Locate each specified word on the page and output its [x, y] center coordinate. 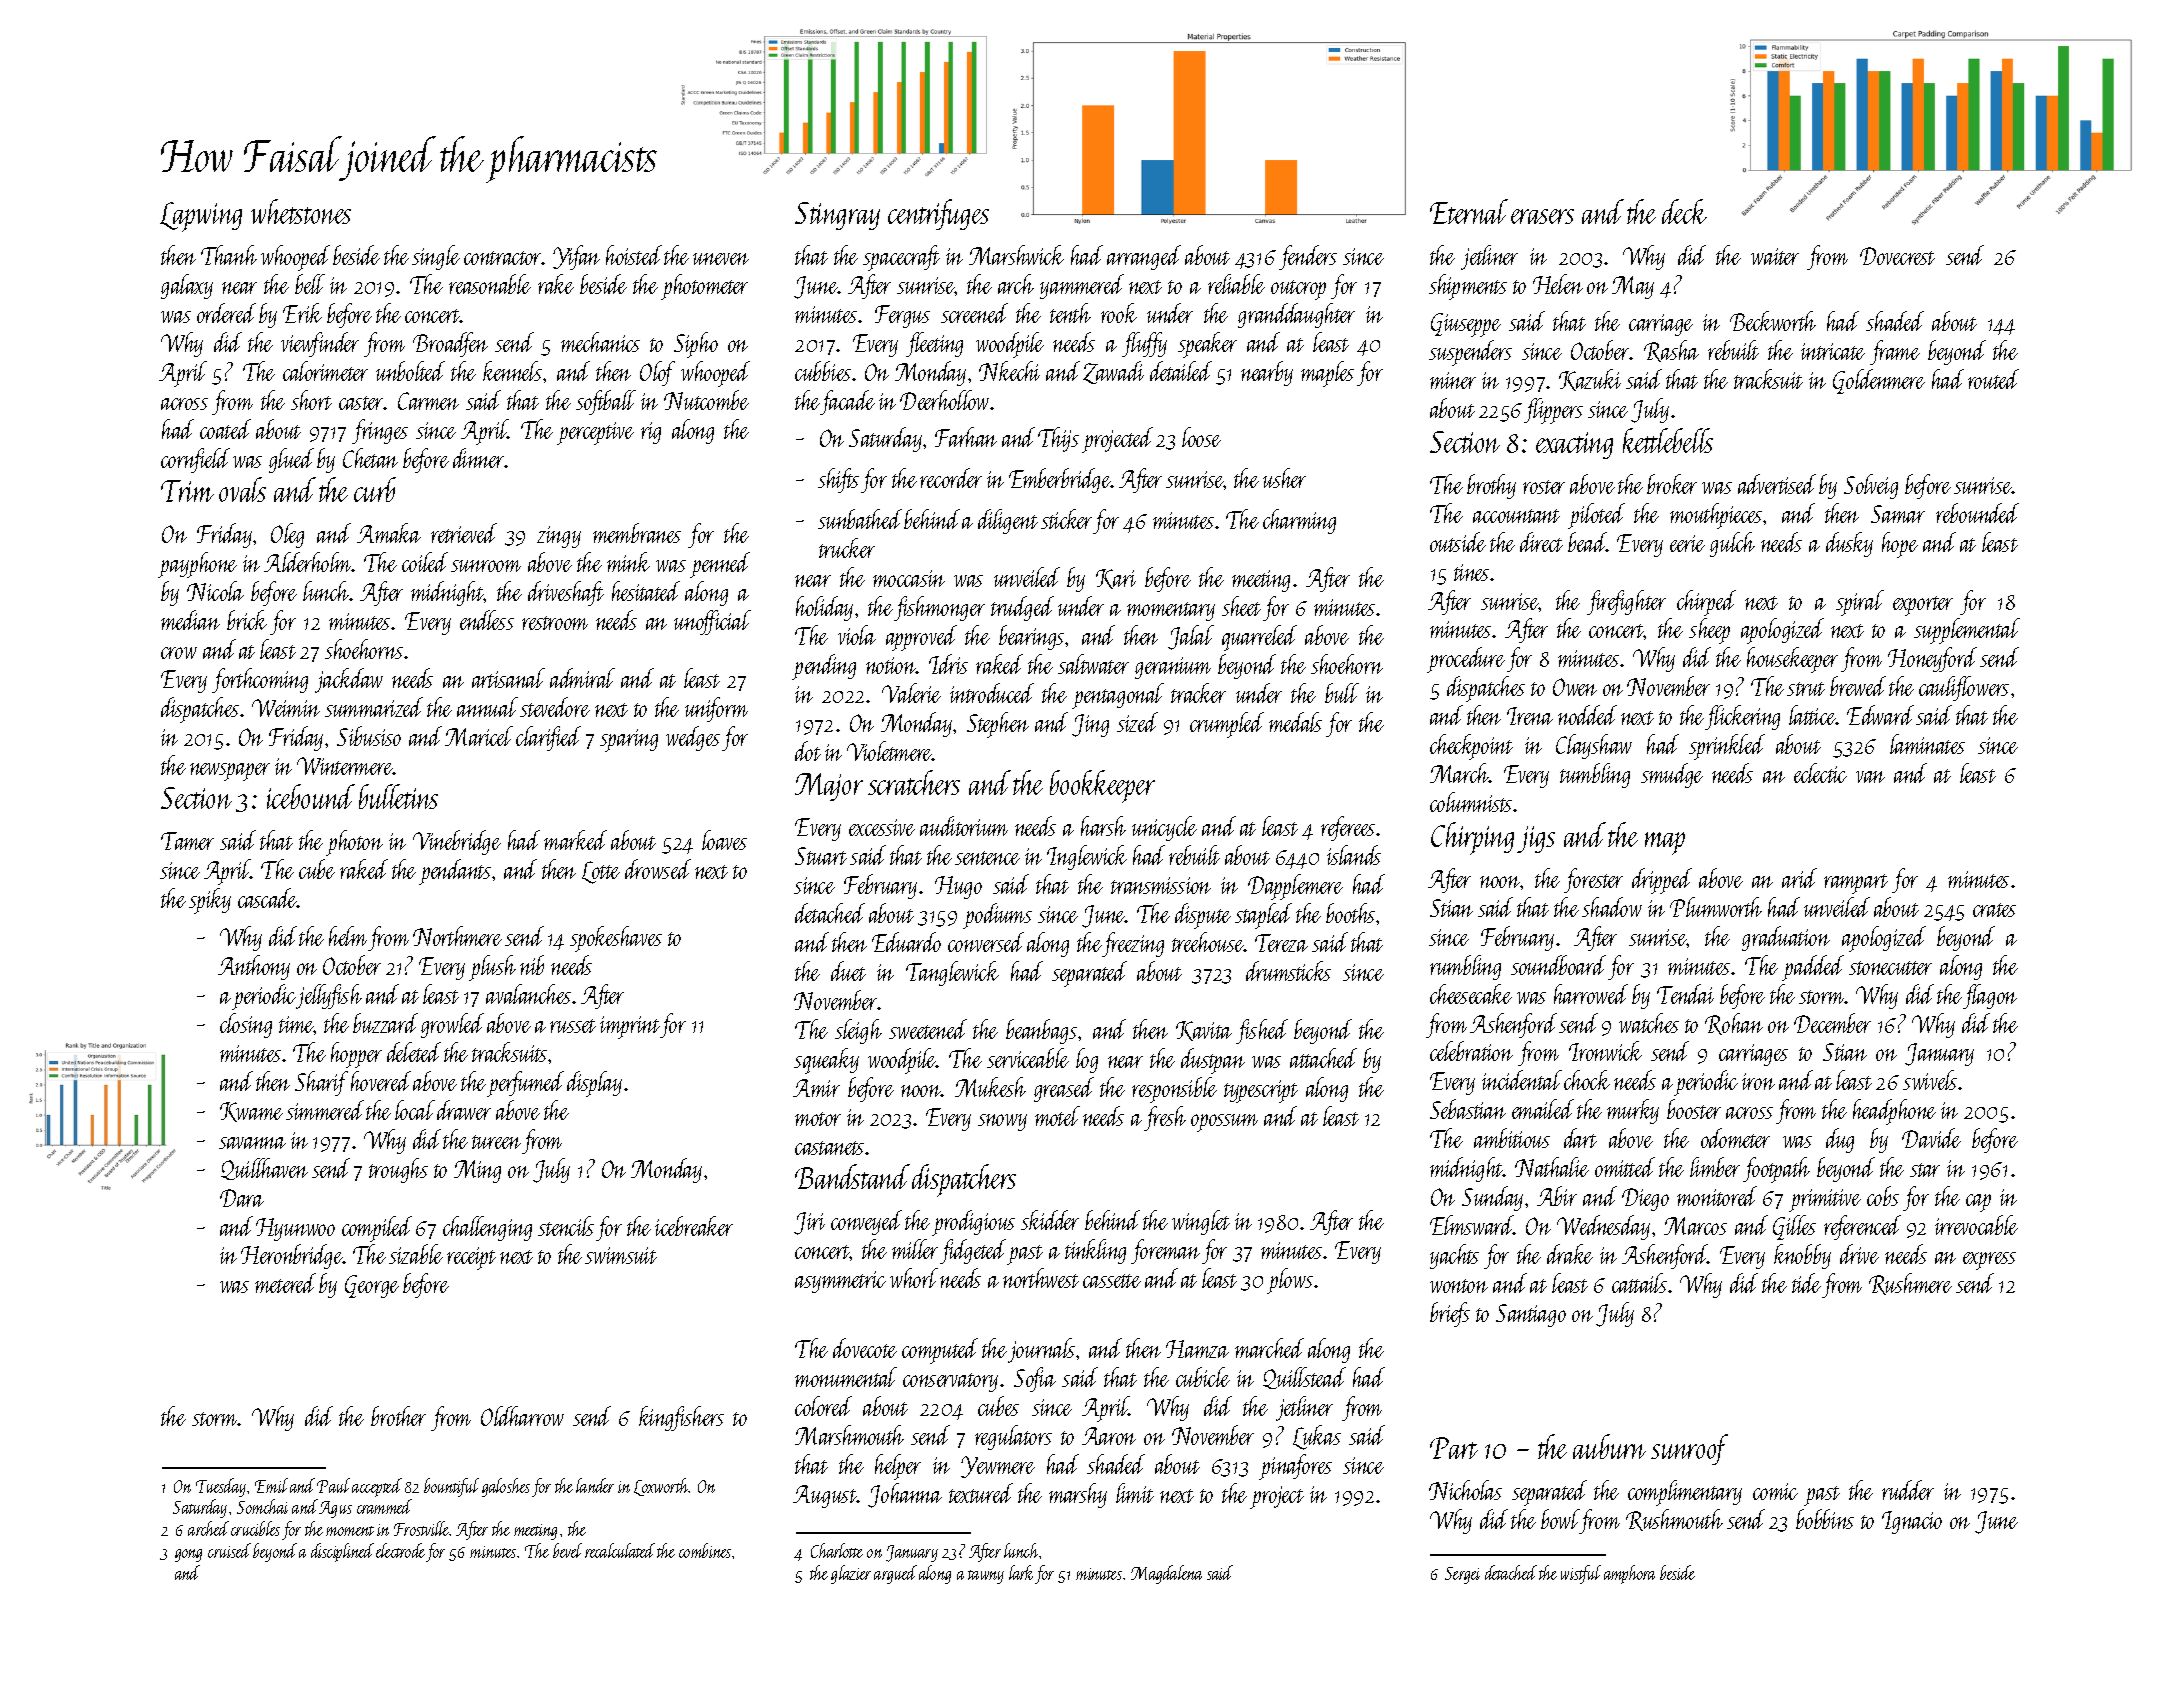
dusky [1849, 544]
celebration [1471, 1051]
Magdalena [1166, 1574]
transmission [1161, 885]
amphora [1629, 1574]
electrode [400, 1550]
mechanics [600, 342]
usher [1284, 478]
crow [179, 653]
